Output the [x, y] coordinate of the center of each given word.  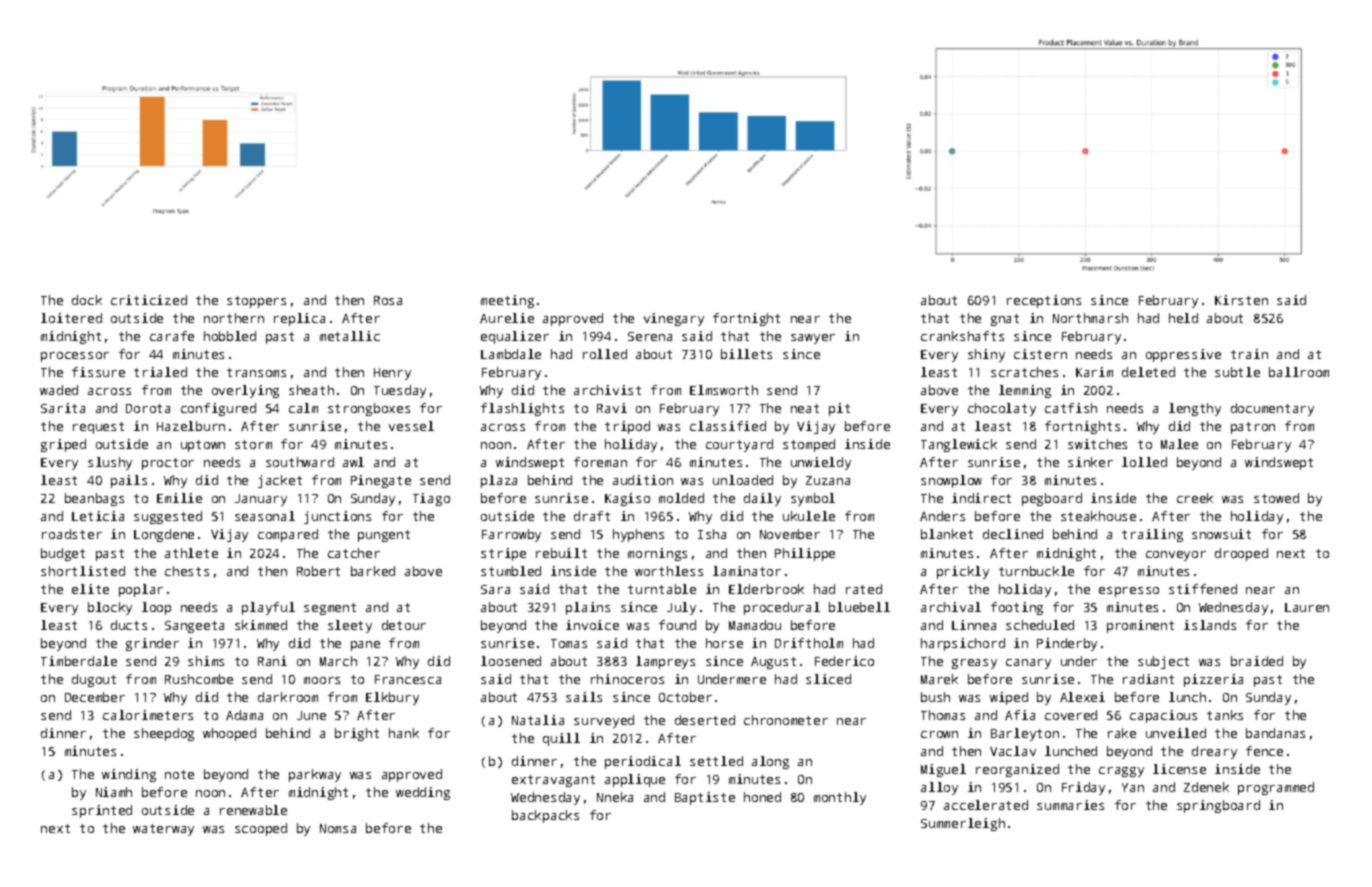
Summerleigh [963, 824]
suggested [168, 517]
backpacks [545, 816]
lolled [1144, 462]
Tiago [431, 499]
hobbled [230, 336]
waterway [163, 830]
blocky [110, 608]
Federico [844, 661]
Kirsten [1241, 300]
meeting [507, 301]
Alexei [1082, 697]
